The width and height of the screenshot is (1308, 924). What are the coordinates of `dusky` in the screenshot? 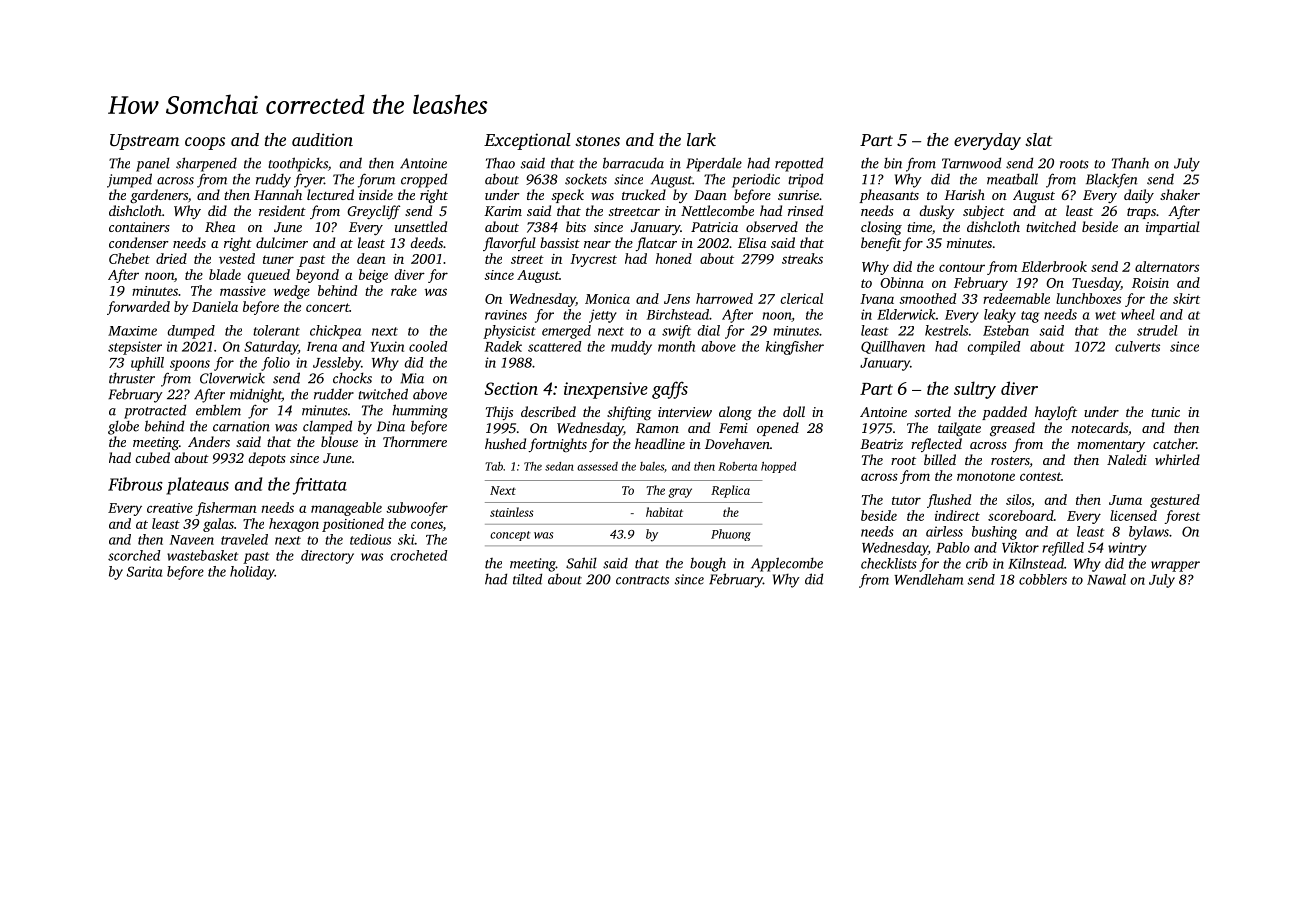 It's located at (937, 212).
